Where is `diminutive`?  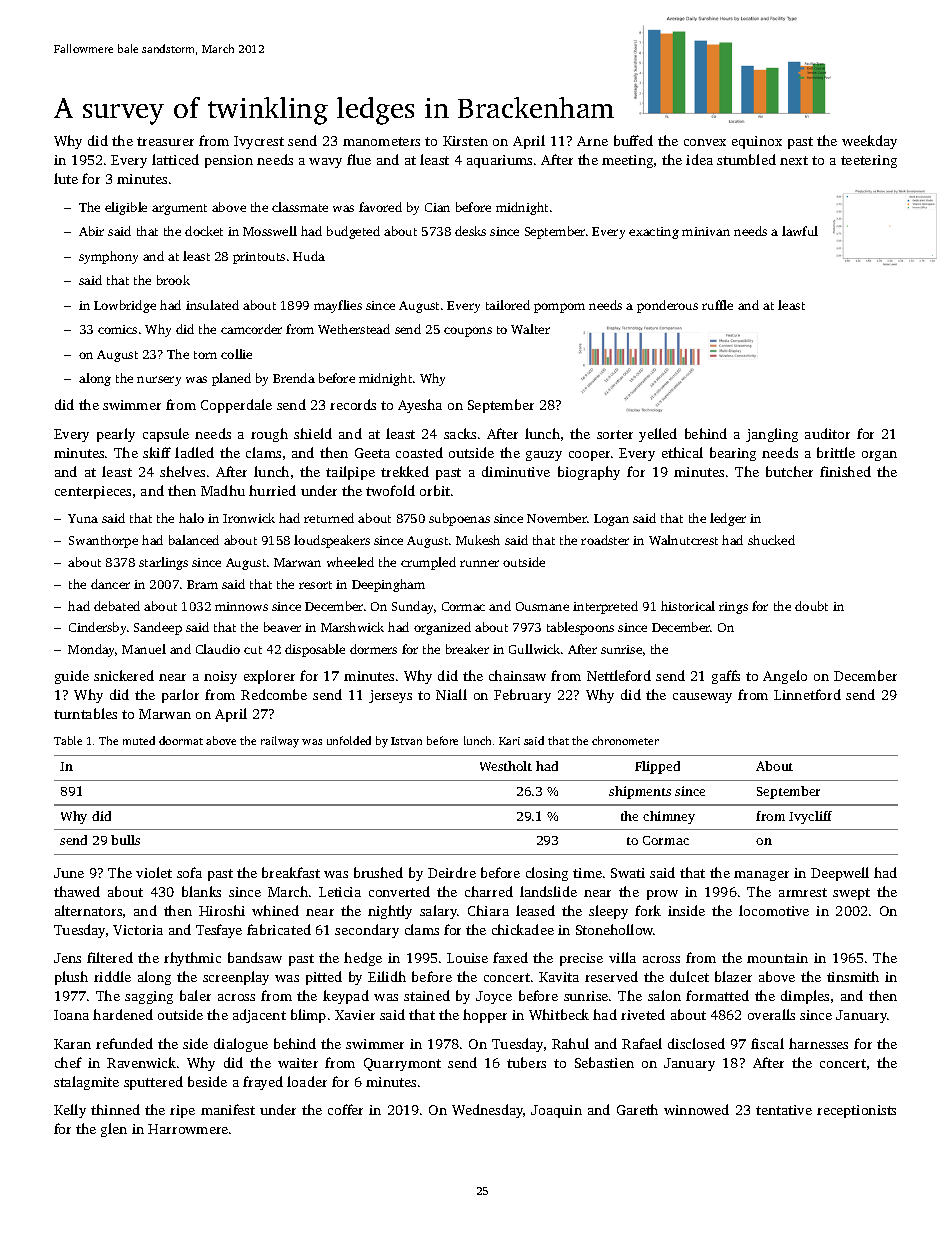 diminutive is located at coordinates (516, 471).
